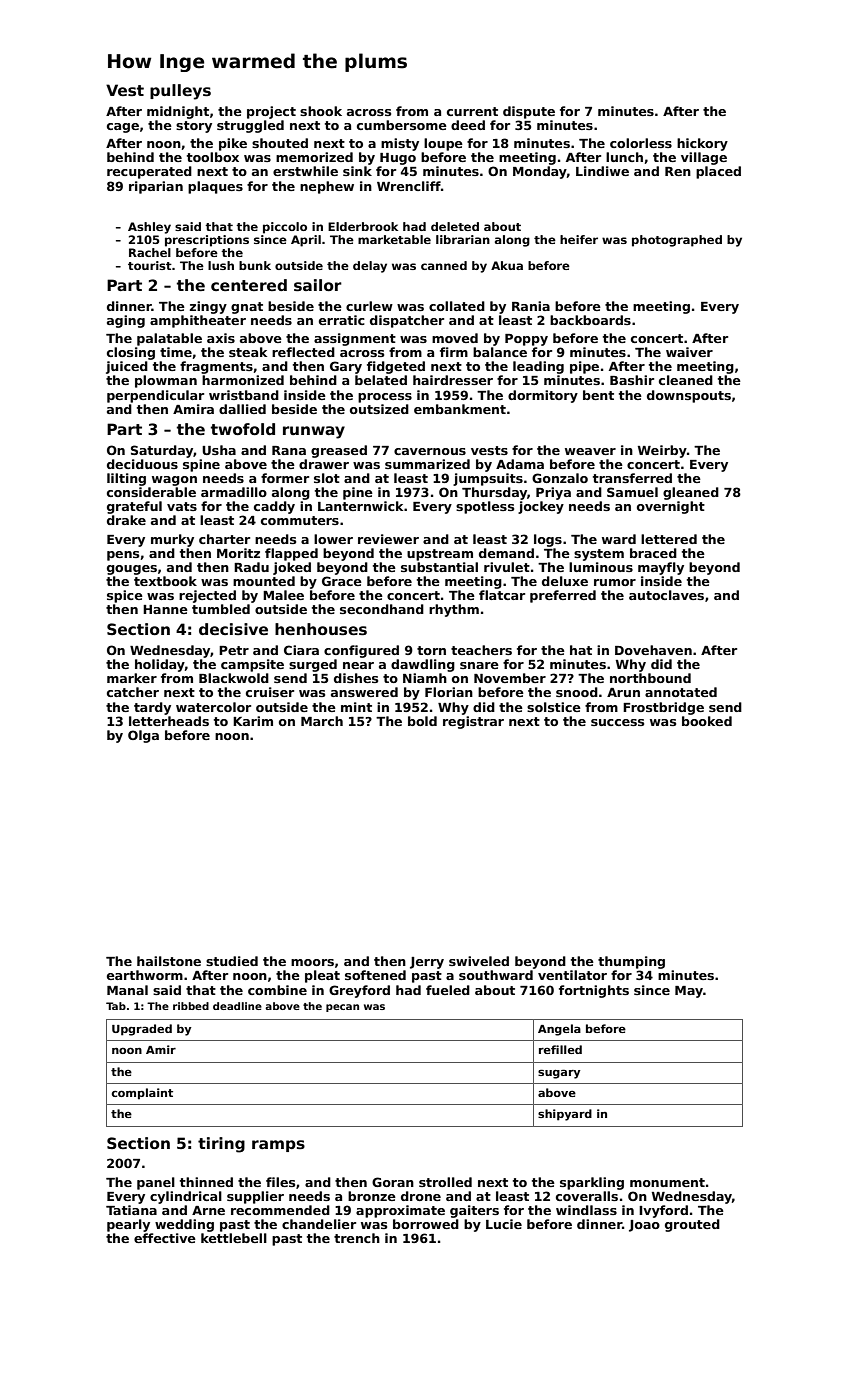  Describe the element at coordinates (247, 308) in the screenshot. I see `gnat` at that location.
